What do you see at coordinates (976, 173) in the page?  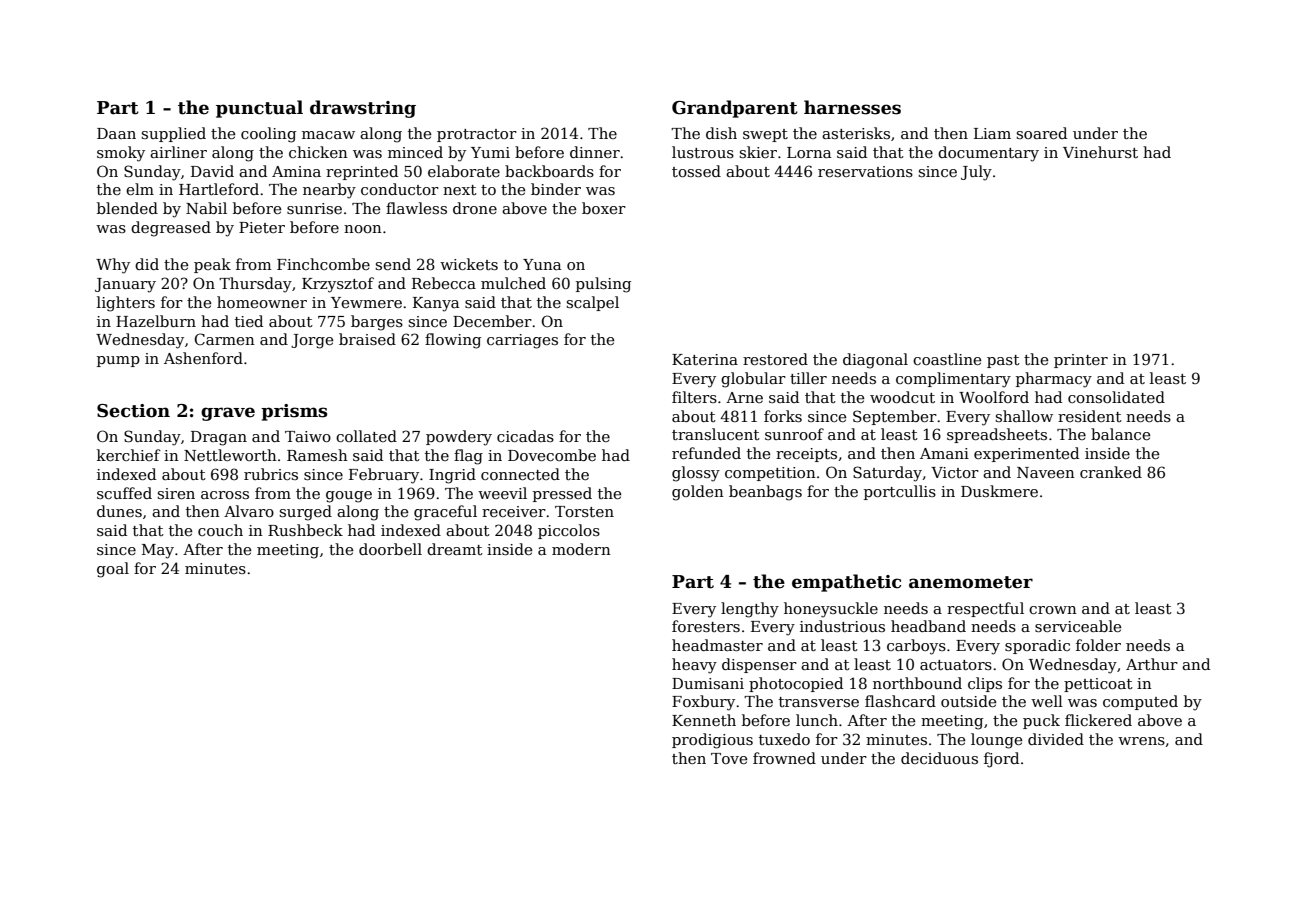 I see `July` at bounding box center [976, 173].
